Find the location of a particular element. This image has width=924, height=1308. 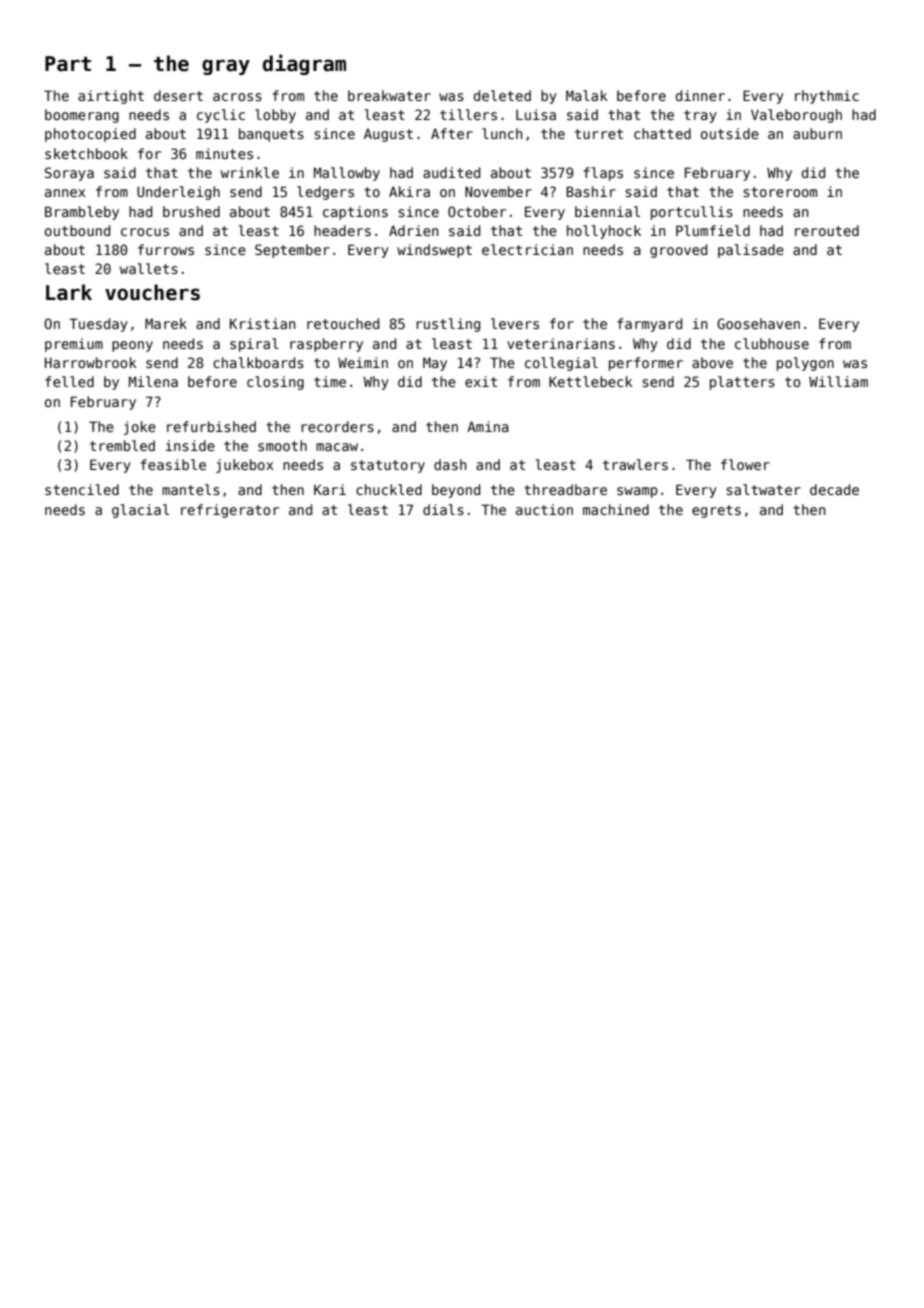

refrigerator is located at coordinates (230, 511).
